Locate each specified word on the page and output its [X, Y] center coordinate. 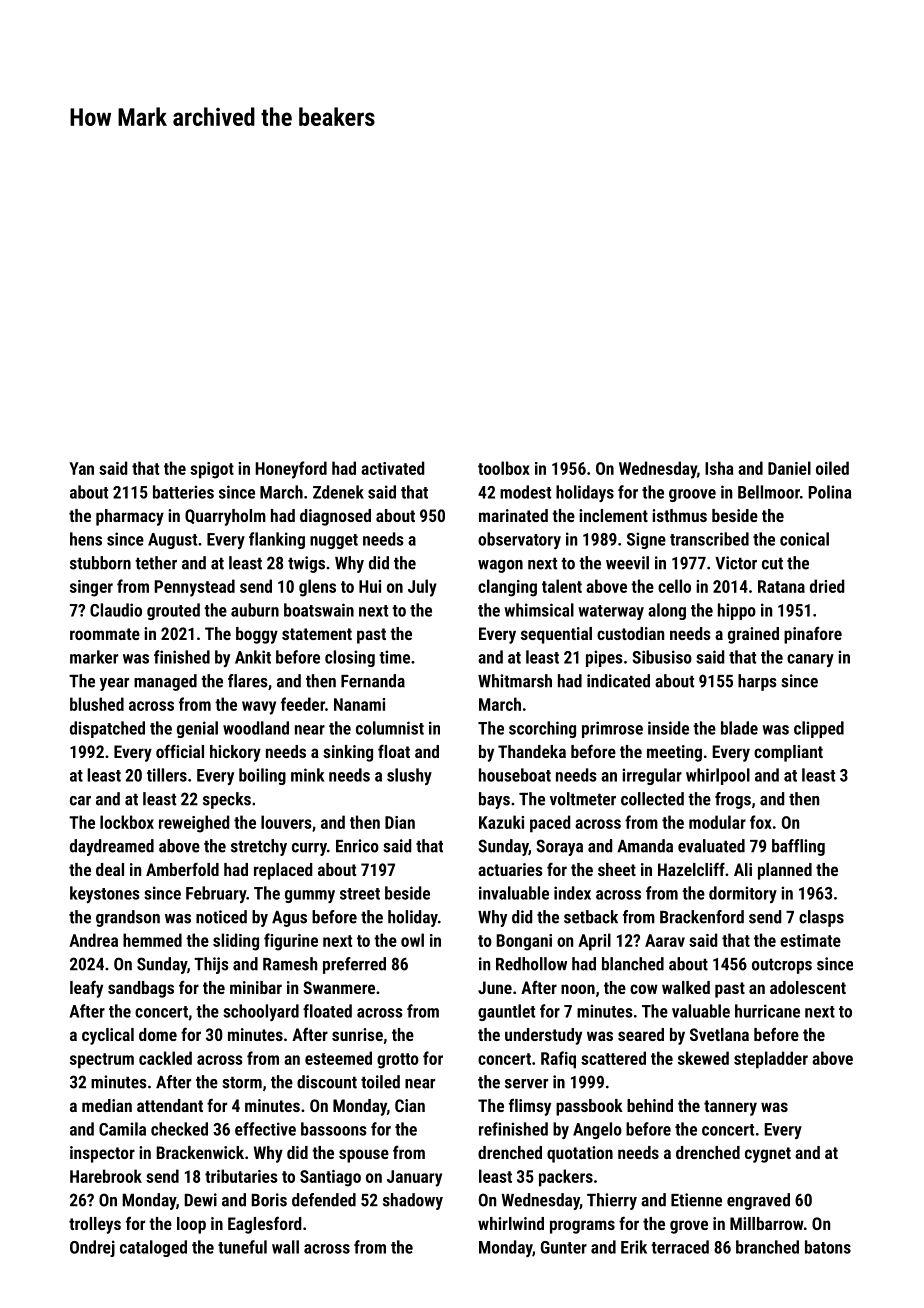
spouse [364, 1156]
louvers [286, 822]
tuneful [242, 1247]
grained [753, 635]
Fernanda [373, 681]
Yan [81, 468]
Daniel [789, 468]
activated [393, 468]
